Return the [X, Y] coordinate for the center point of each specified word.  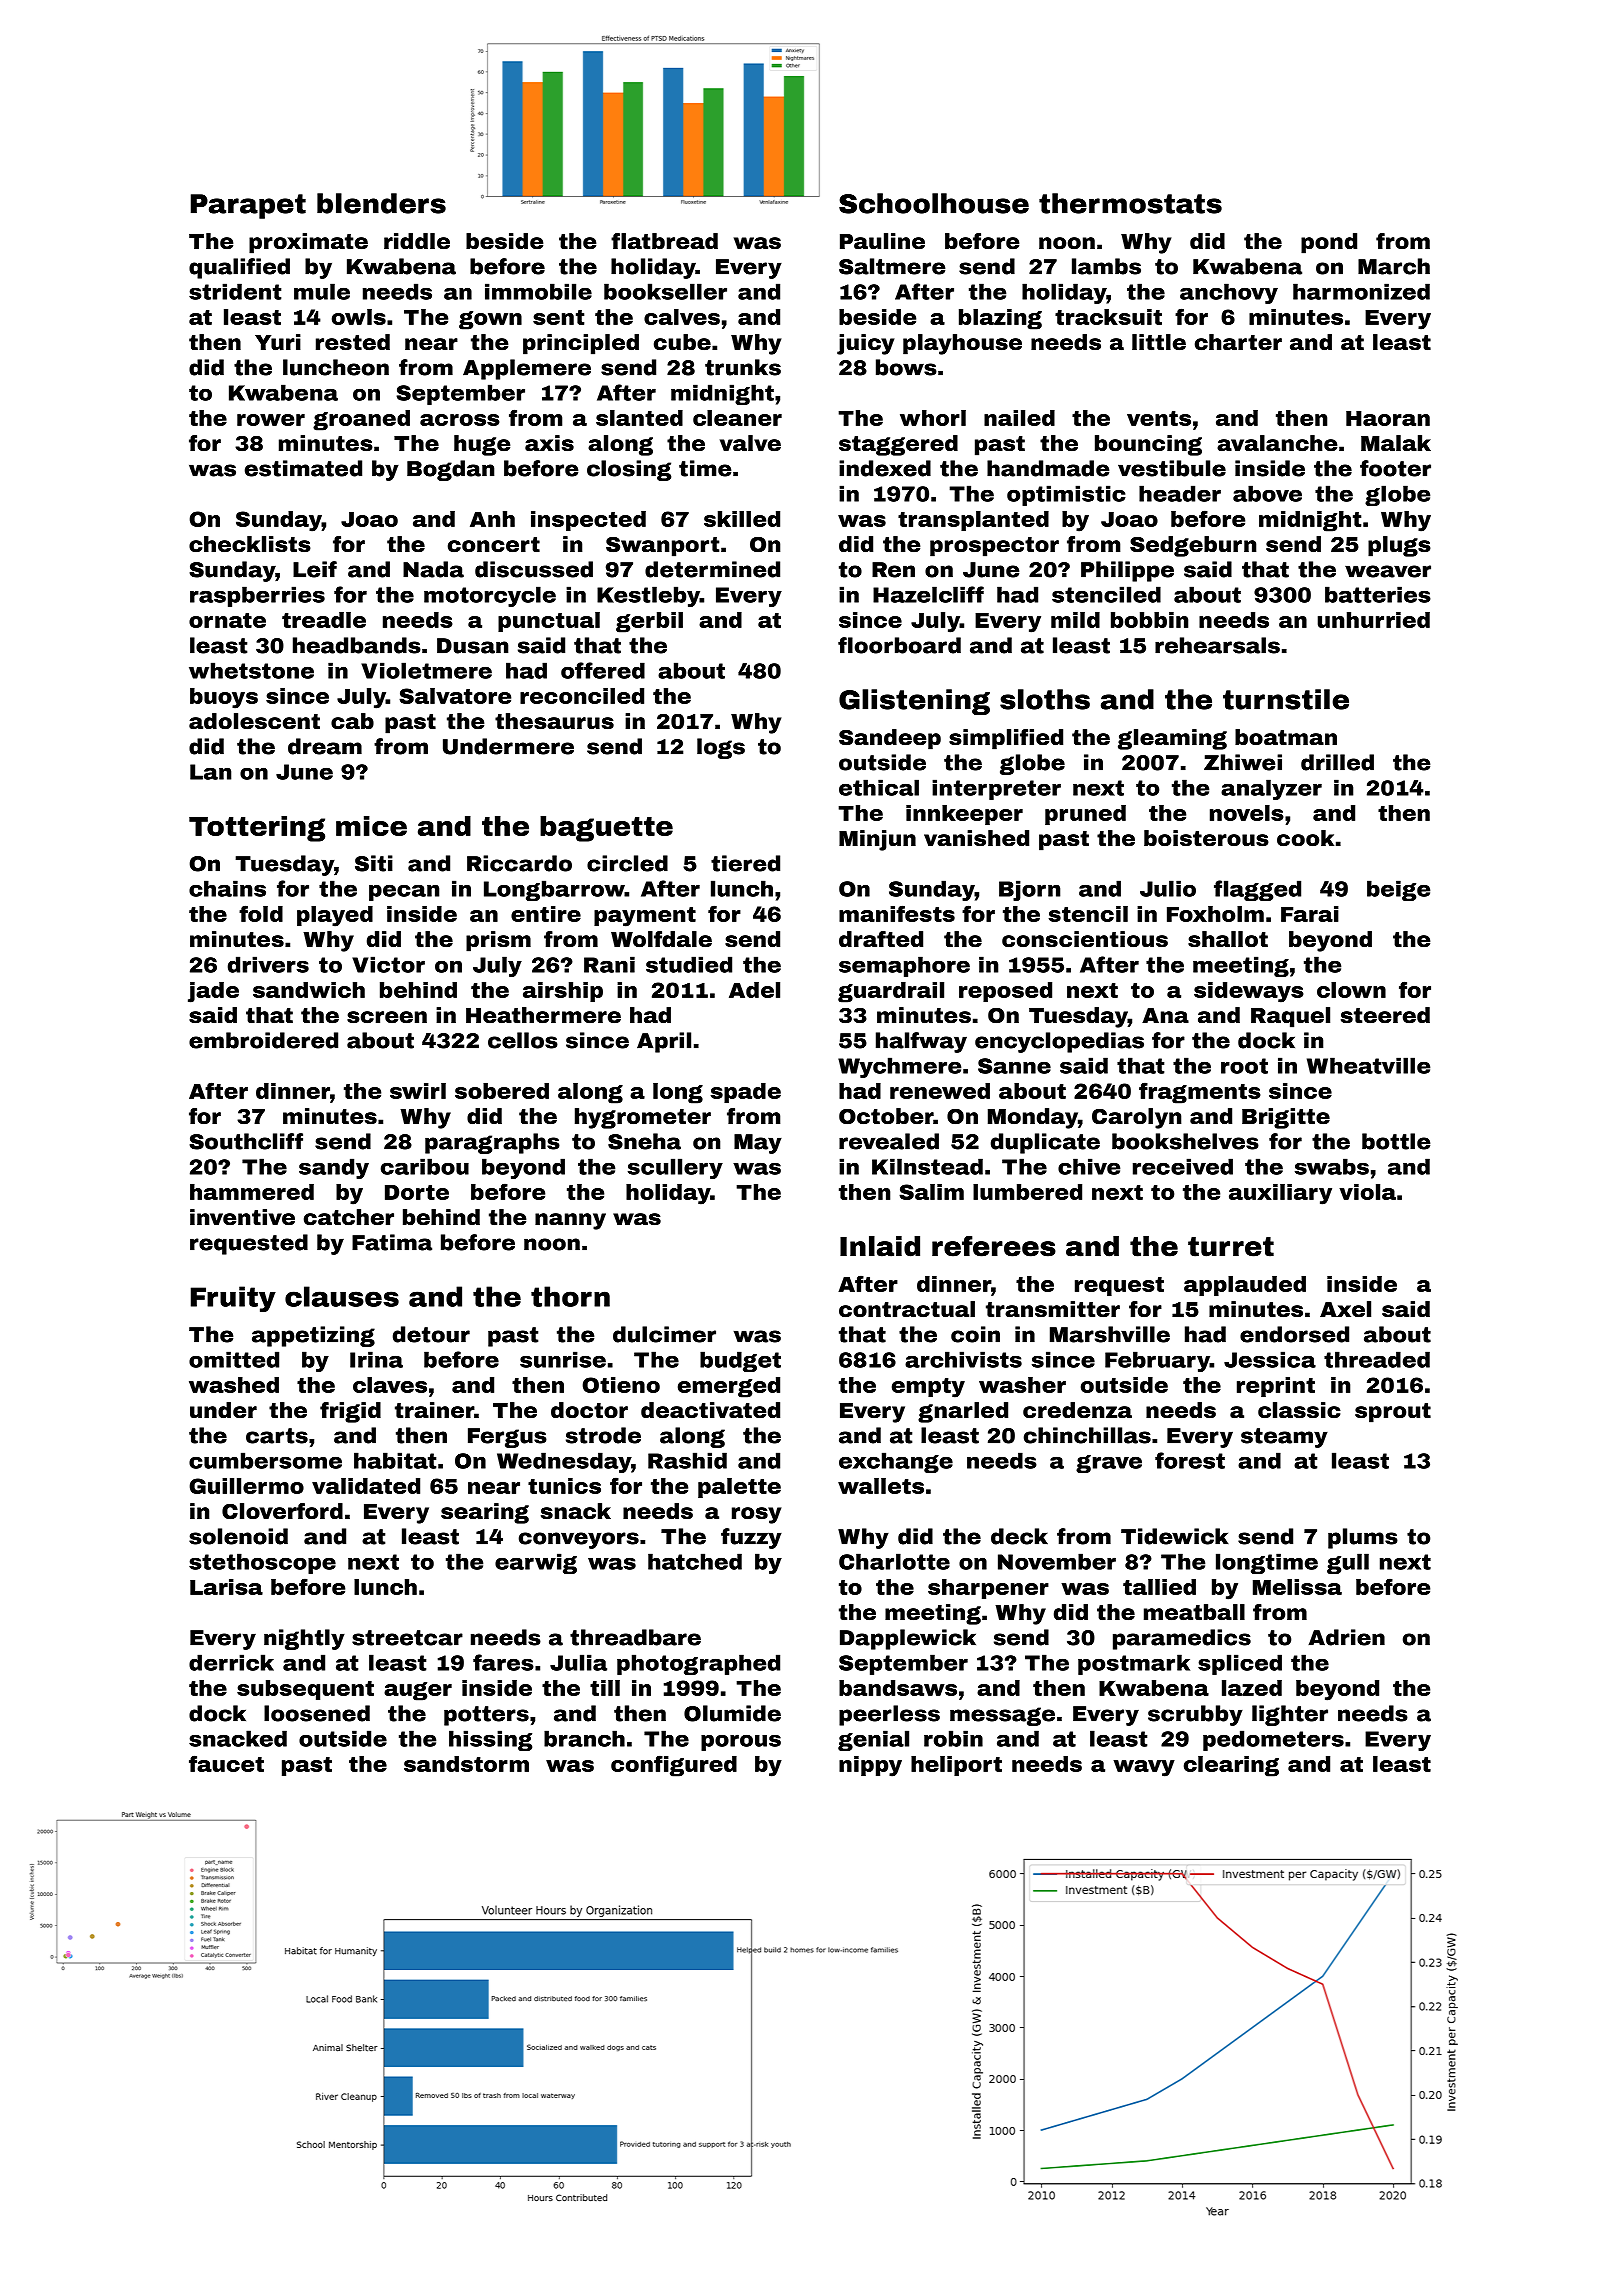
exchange [896, 1462]
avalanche [1277, 443]
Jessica [1270, 1359]
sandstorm [466, 1764]
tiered [745, 863]
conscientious [1085, 939]
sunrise [563, 1359]
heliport [956, 1766]
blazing [1000, 319]
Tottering [257, 829]
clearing [1231, 1766]
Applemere [527, 369]
